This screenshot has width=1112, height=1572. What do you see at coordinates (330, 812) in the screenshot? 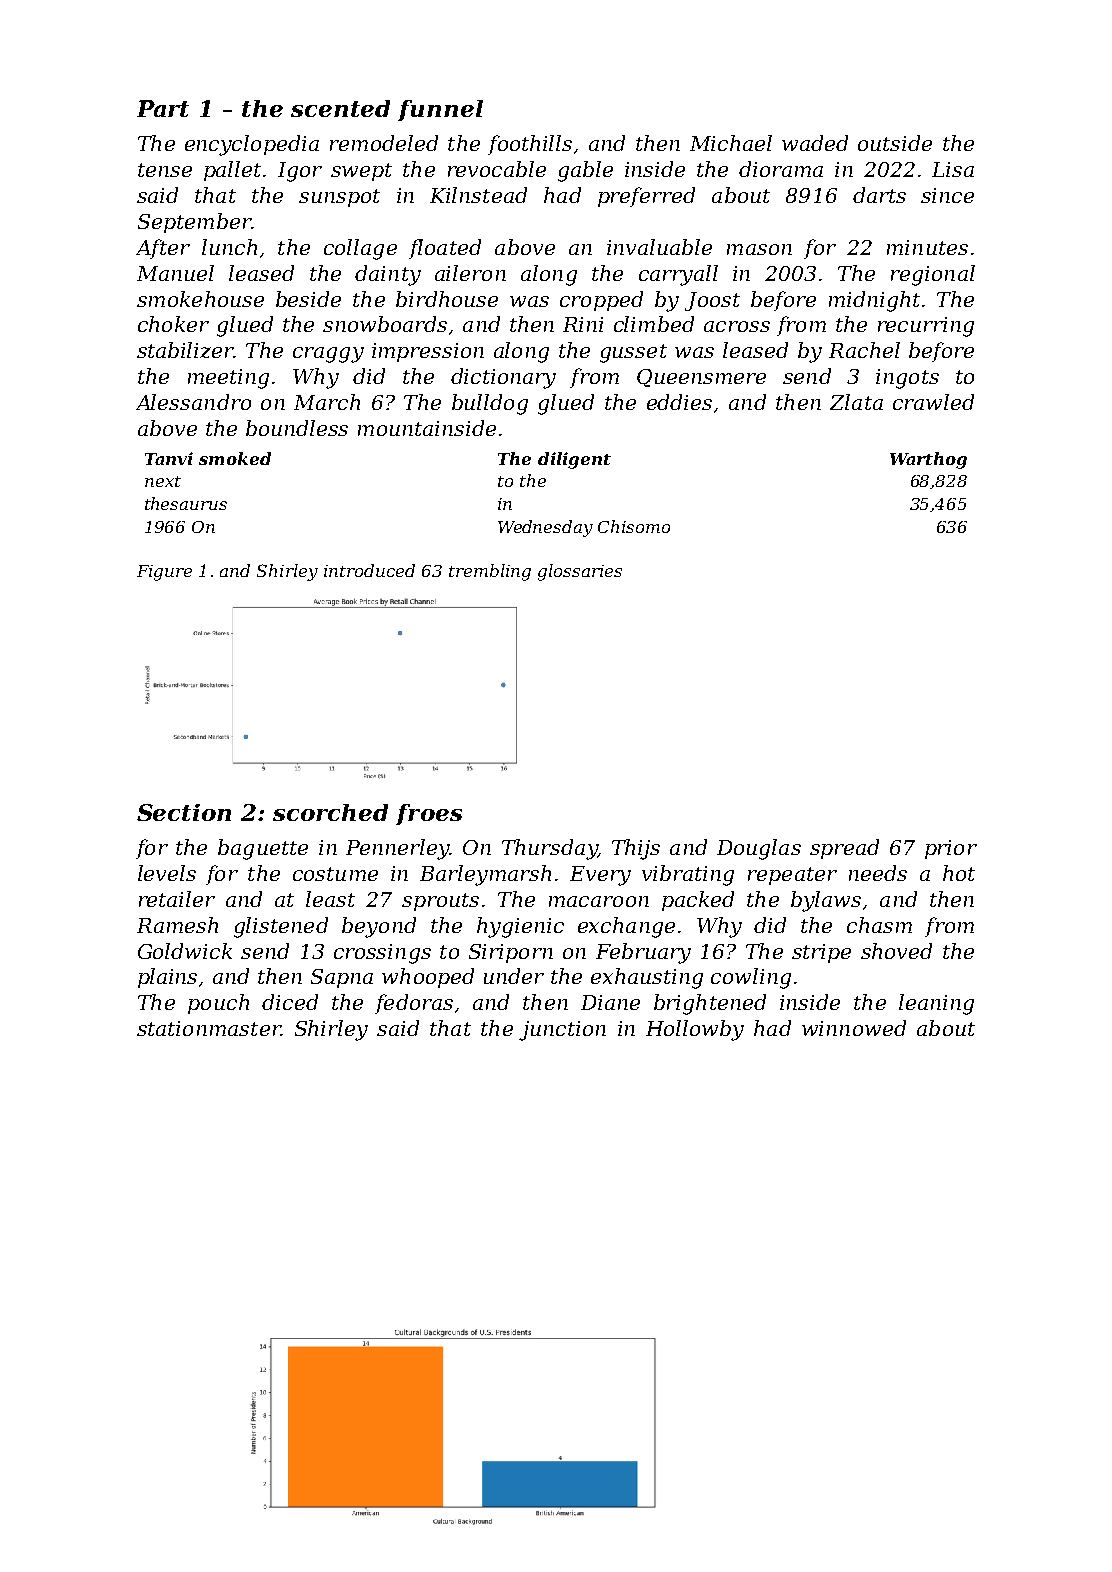
I see `scorched` at bounding box center [330, 812].
